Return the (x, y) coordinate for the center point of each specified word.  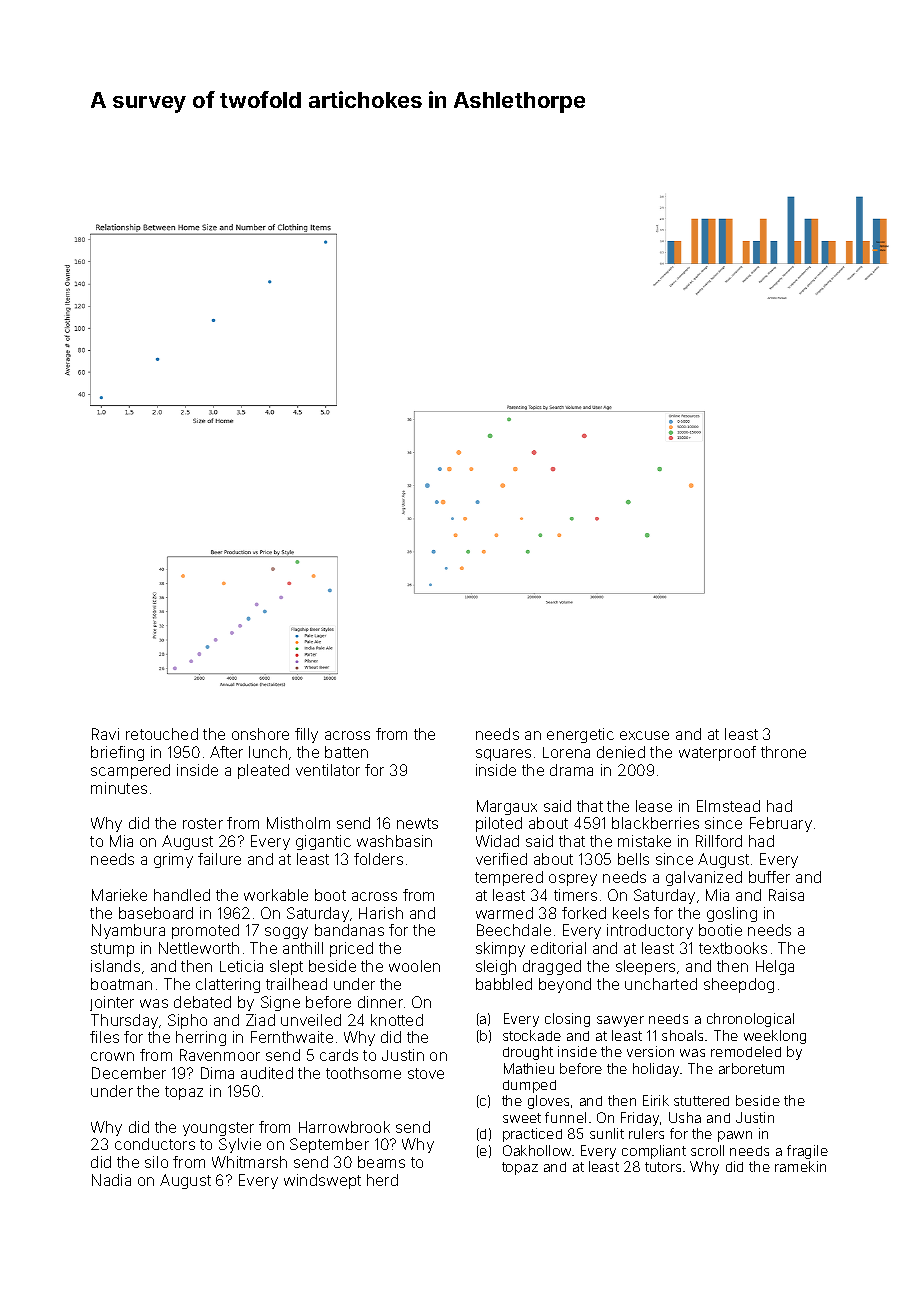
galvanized (704, 878)
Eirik (656, 1100)
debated (202, 1002)
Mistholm (298, 823)
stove (426, 1073)
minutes (119, 788)
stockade (532, 1035)
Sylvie (240, 1145)
